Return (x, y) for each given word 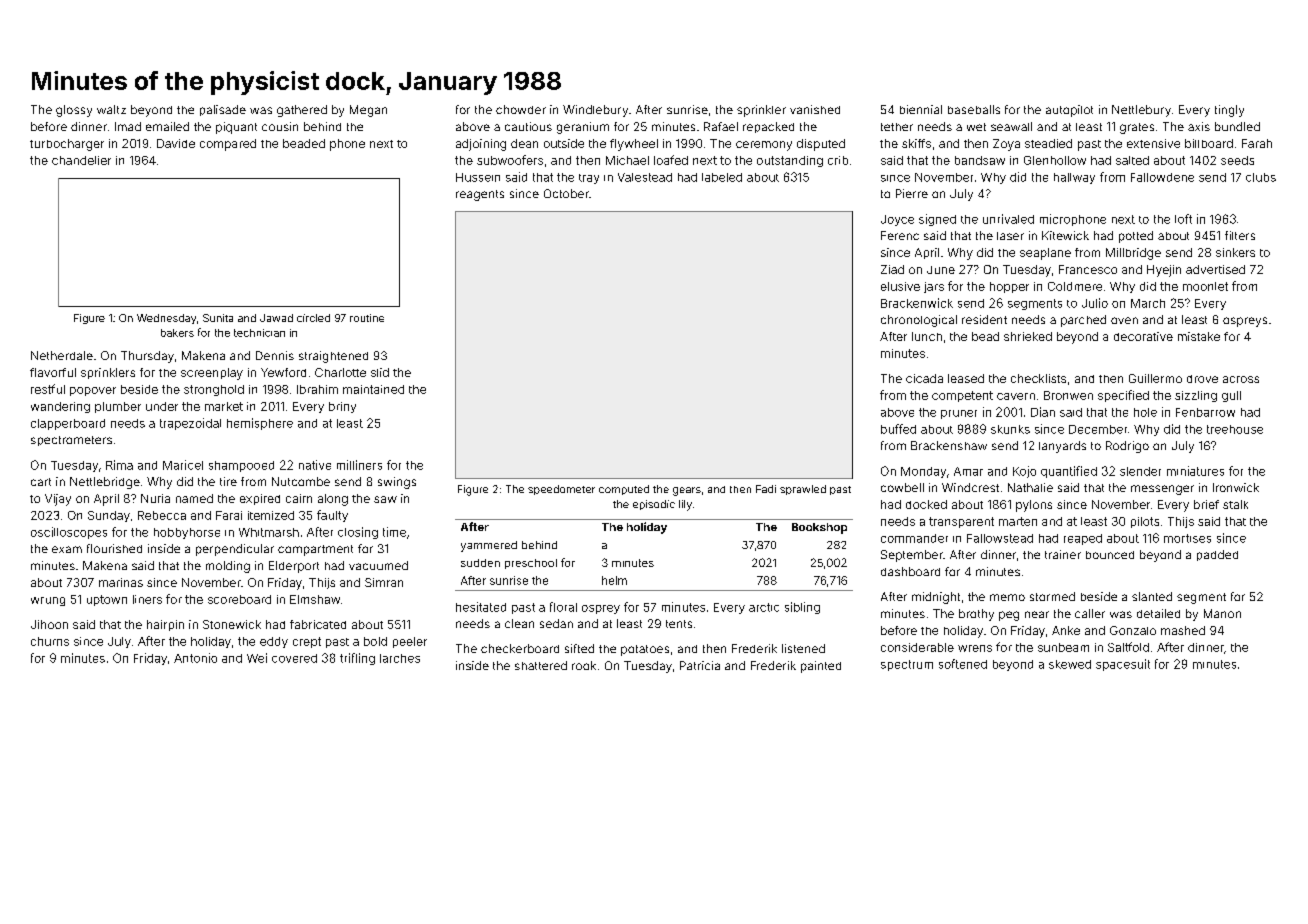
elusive (900, 286)
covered (294, 658)
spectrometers (71, 441)
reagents (480, 195)
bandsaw (980, 160)
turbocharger (67, 145)
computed (624, 490)
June (941, 270)
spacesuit (1123, 665)
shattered (541, 665)
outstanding (790, 161)
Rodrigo (1127, 447)
